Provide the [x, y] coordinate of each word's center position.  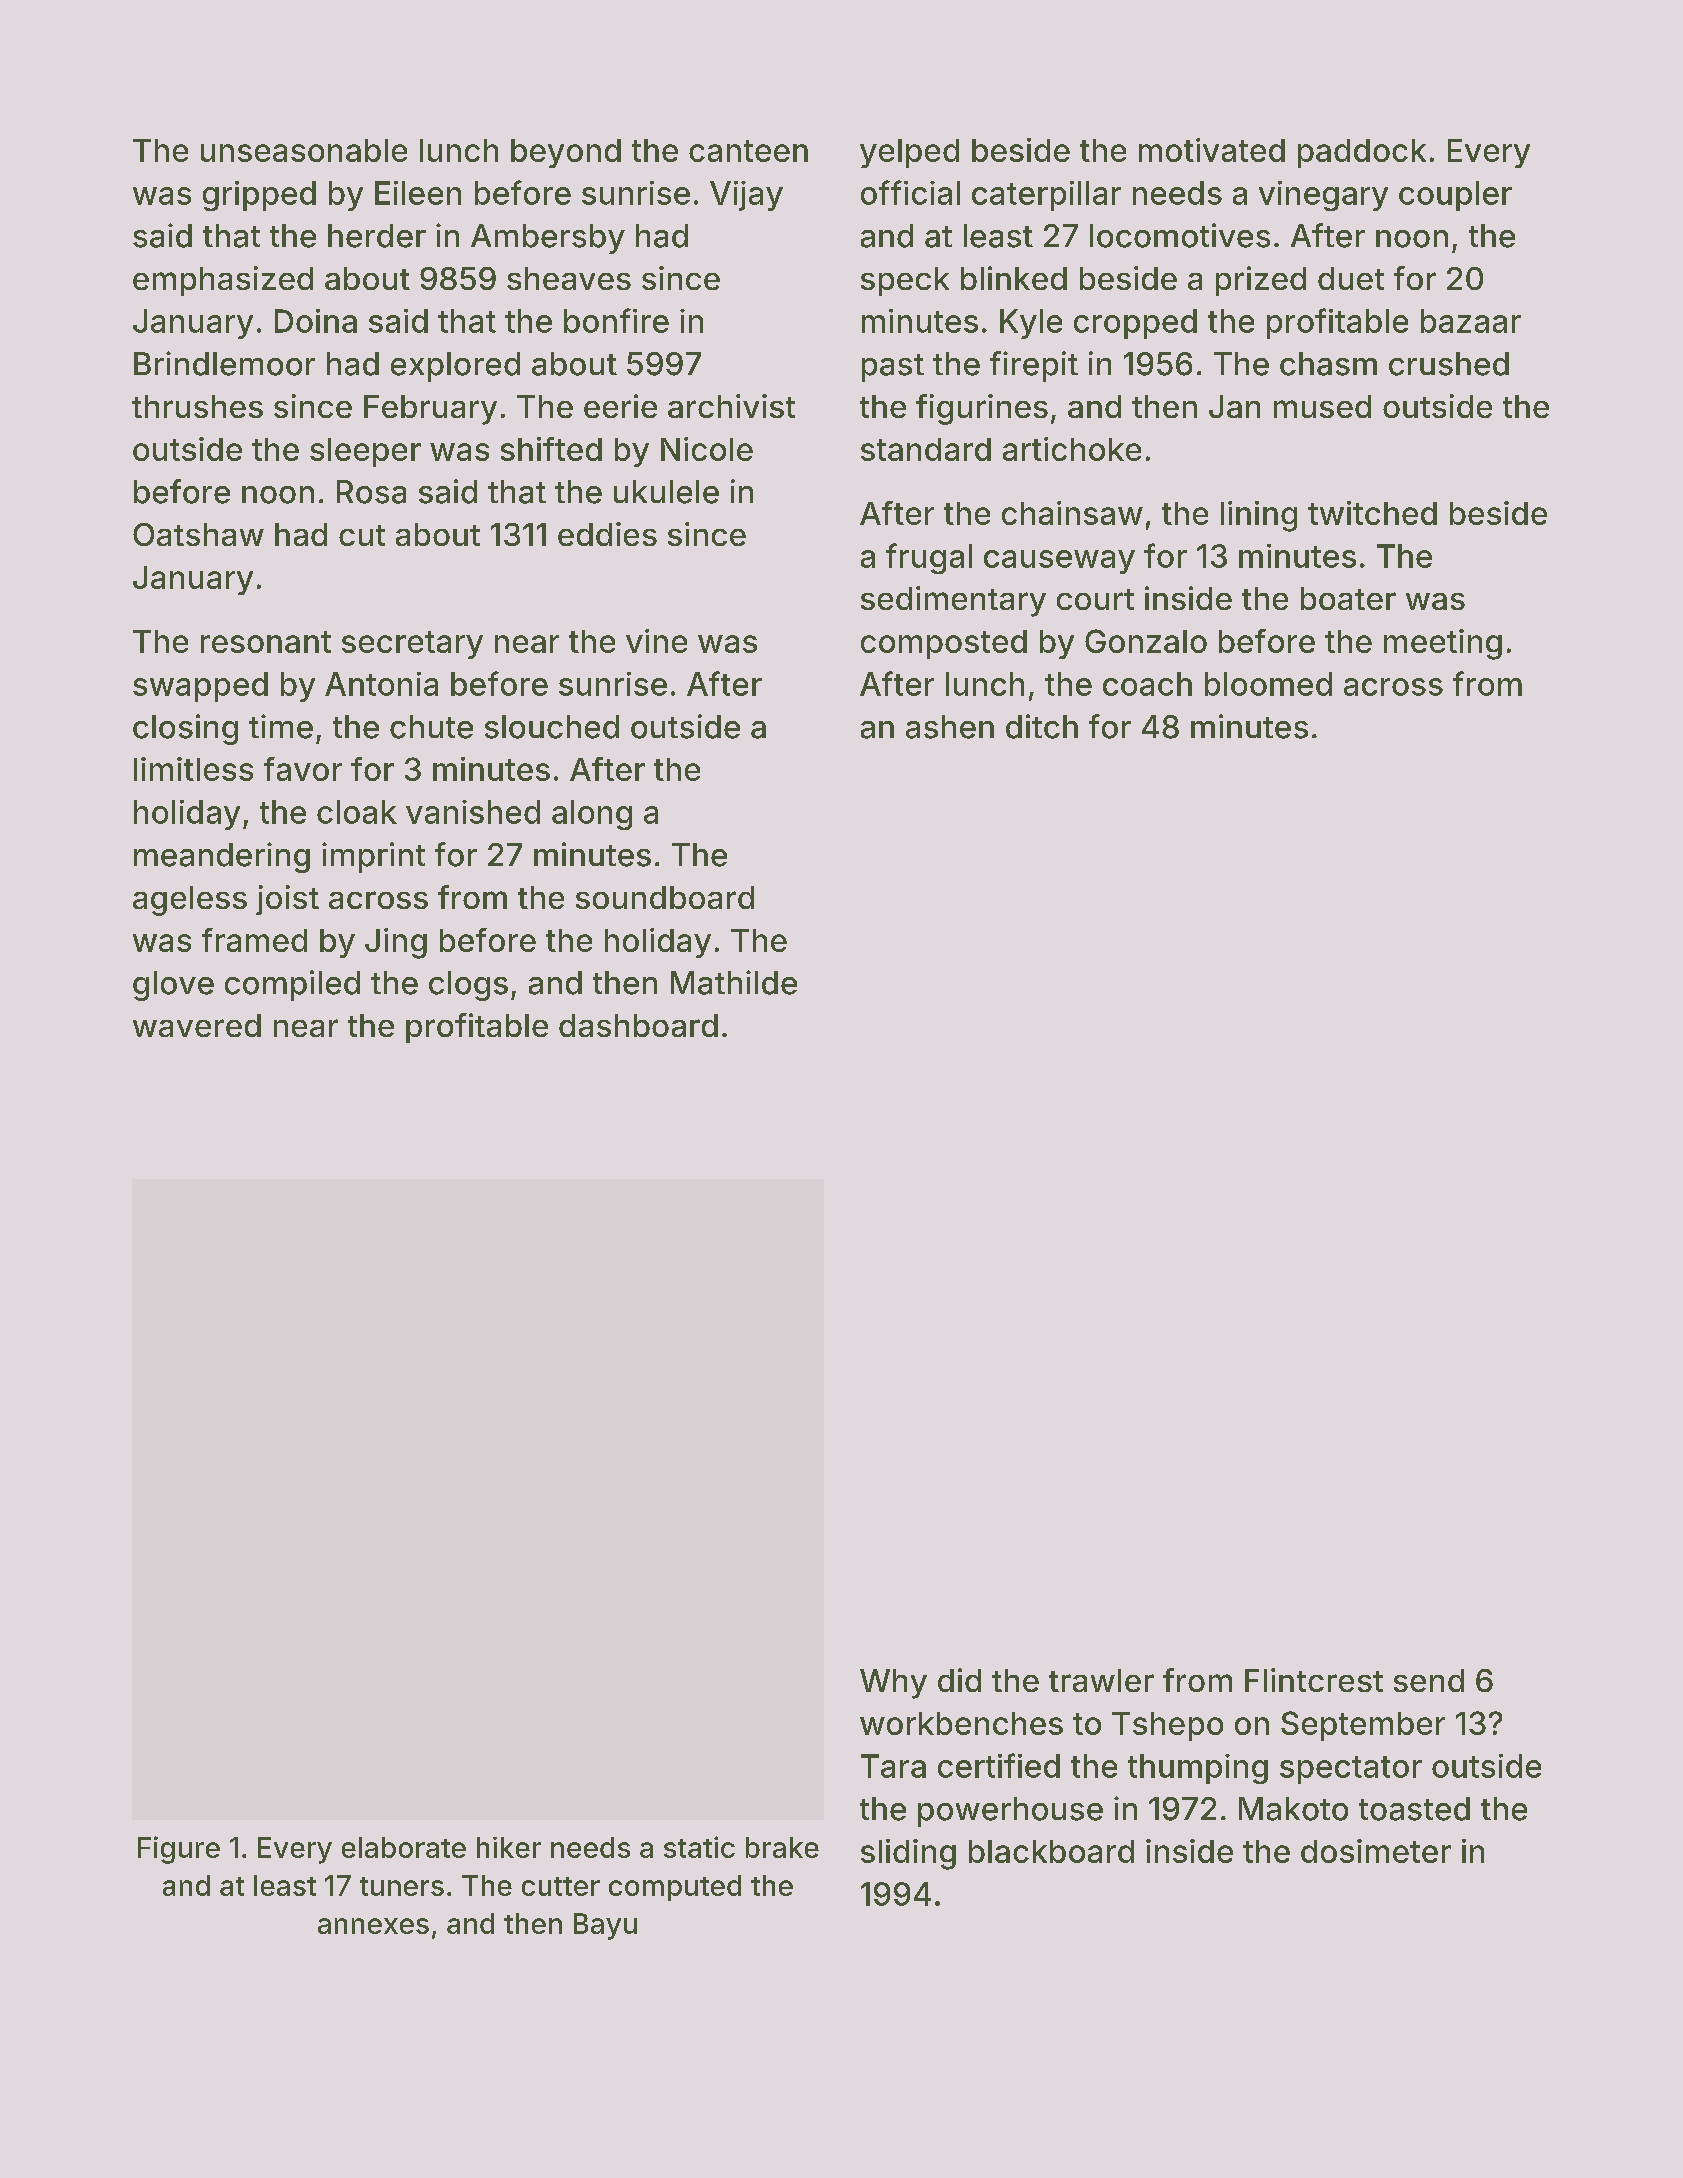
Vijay [746, 196]
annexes [373, 1926]
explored [455, 367]
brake [782, 1847]
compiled [292, 985]
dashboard [638, 1025]
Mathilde [734, 982]
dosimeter [1376, 1851]
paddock [1362, 153]
